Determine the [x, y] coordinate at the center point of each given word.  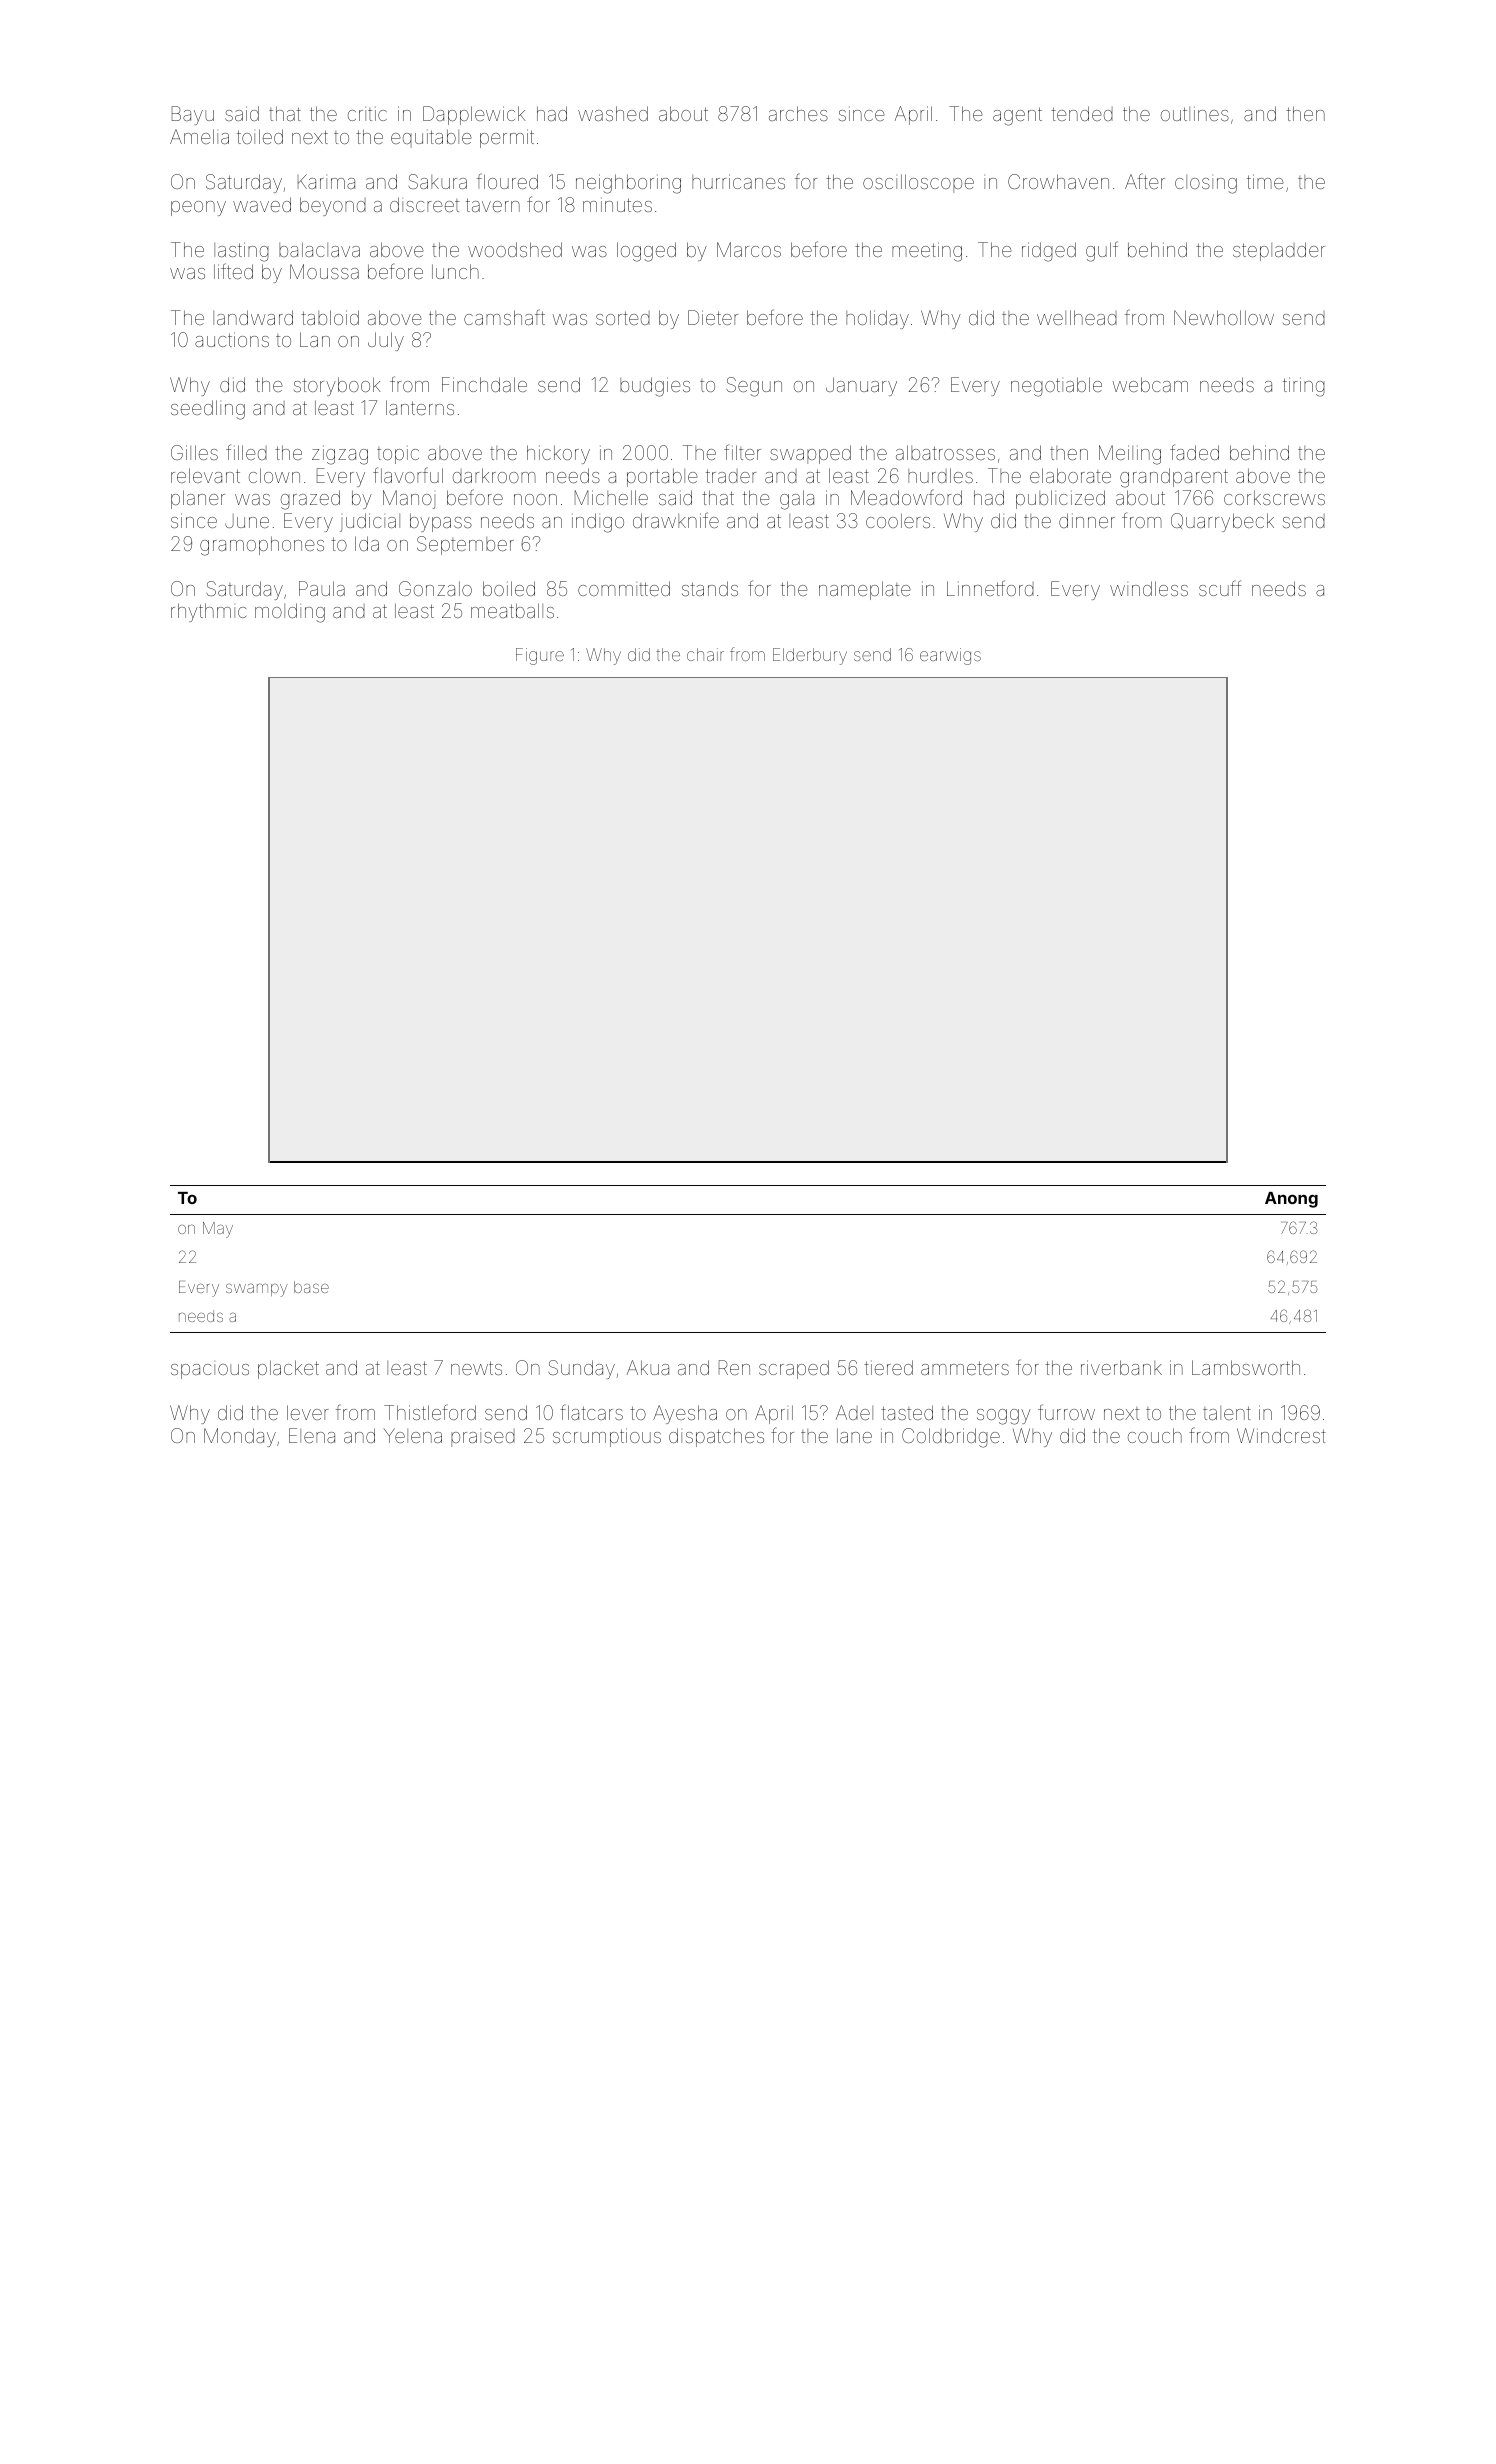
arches [798, 113]
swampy [257, 1290]
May [218, 1230]
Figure [540, 656]
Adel [854, 1412]
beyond [333, 206]
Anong [1291, 1200]
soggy [1004, 1417]
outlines [1195, 114]
